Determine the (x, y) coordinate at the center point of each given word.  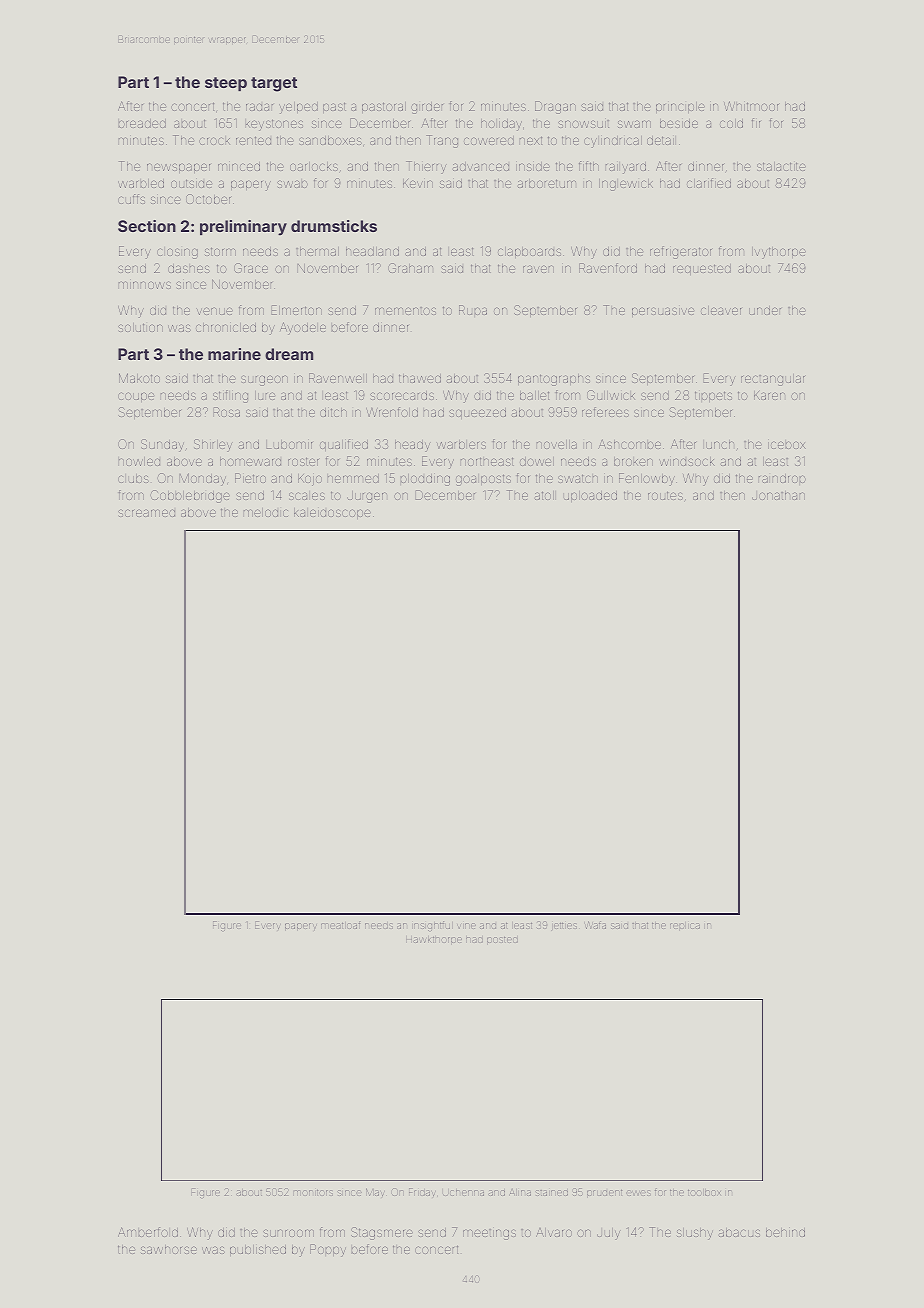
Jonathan (778, 495)
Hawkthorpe (434, 940)
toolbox (704, 1192)
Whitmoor (751, 106)
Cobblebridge (190, 496)
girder (427, 108)
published (258, 1250)
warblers (461, 444)
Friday (422, 1192)
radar (259, 107)
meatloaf (340, 925)
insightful (432, 926)
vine (466, 926)
